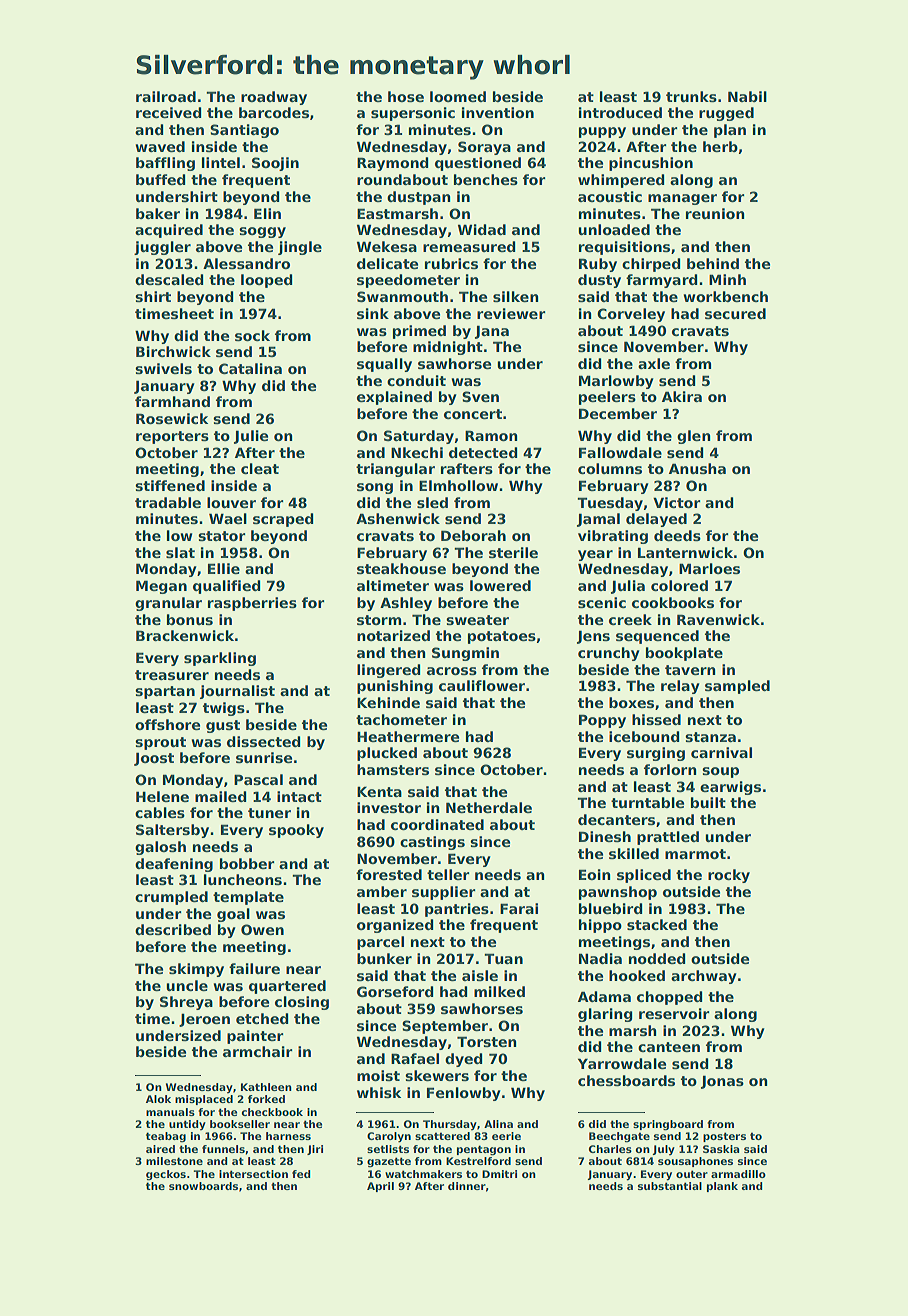 This screenshot has height=1316, width=908. What do you see at coordinates (173, 929) in the screenshot?
I see `described` at bounding box center [173, 929].
